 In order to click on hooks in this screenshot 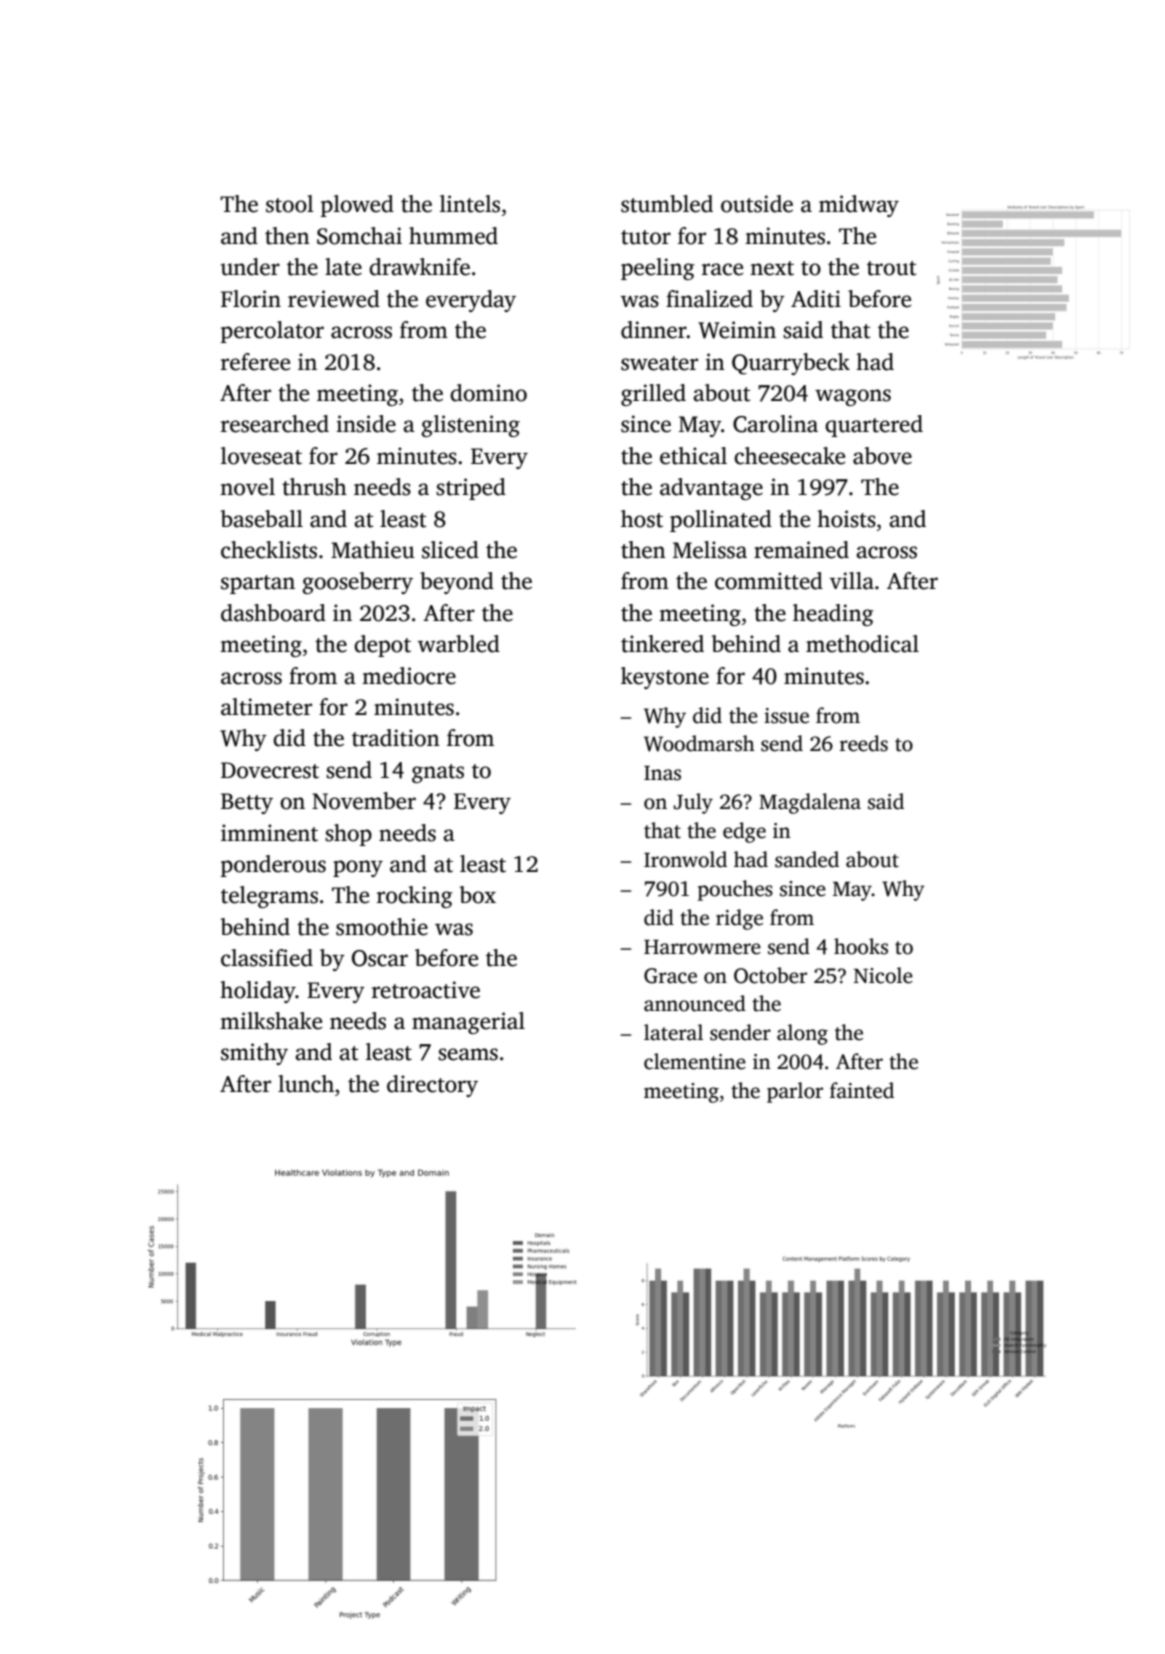, I will do `click(861, 946)`.
